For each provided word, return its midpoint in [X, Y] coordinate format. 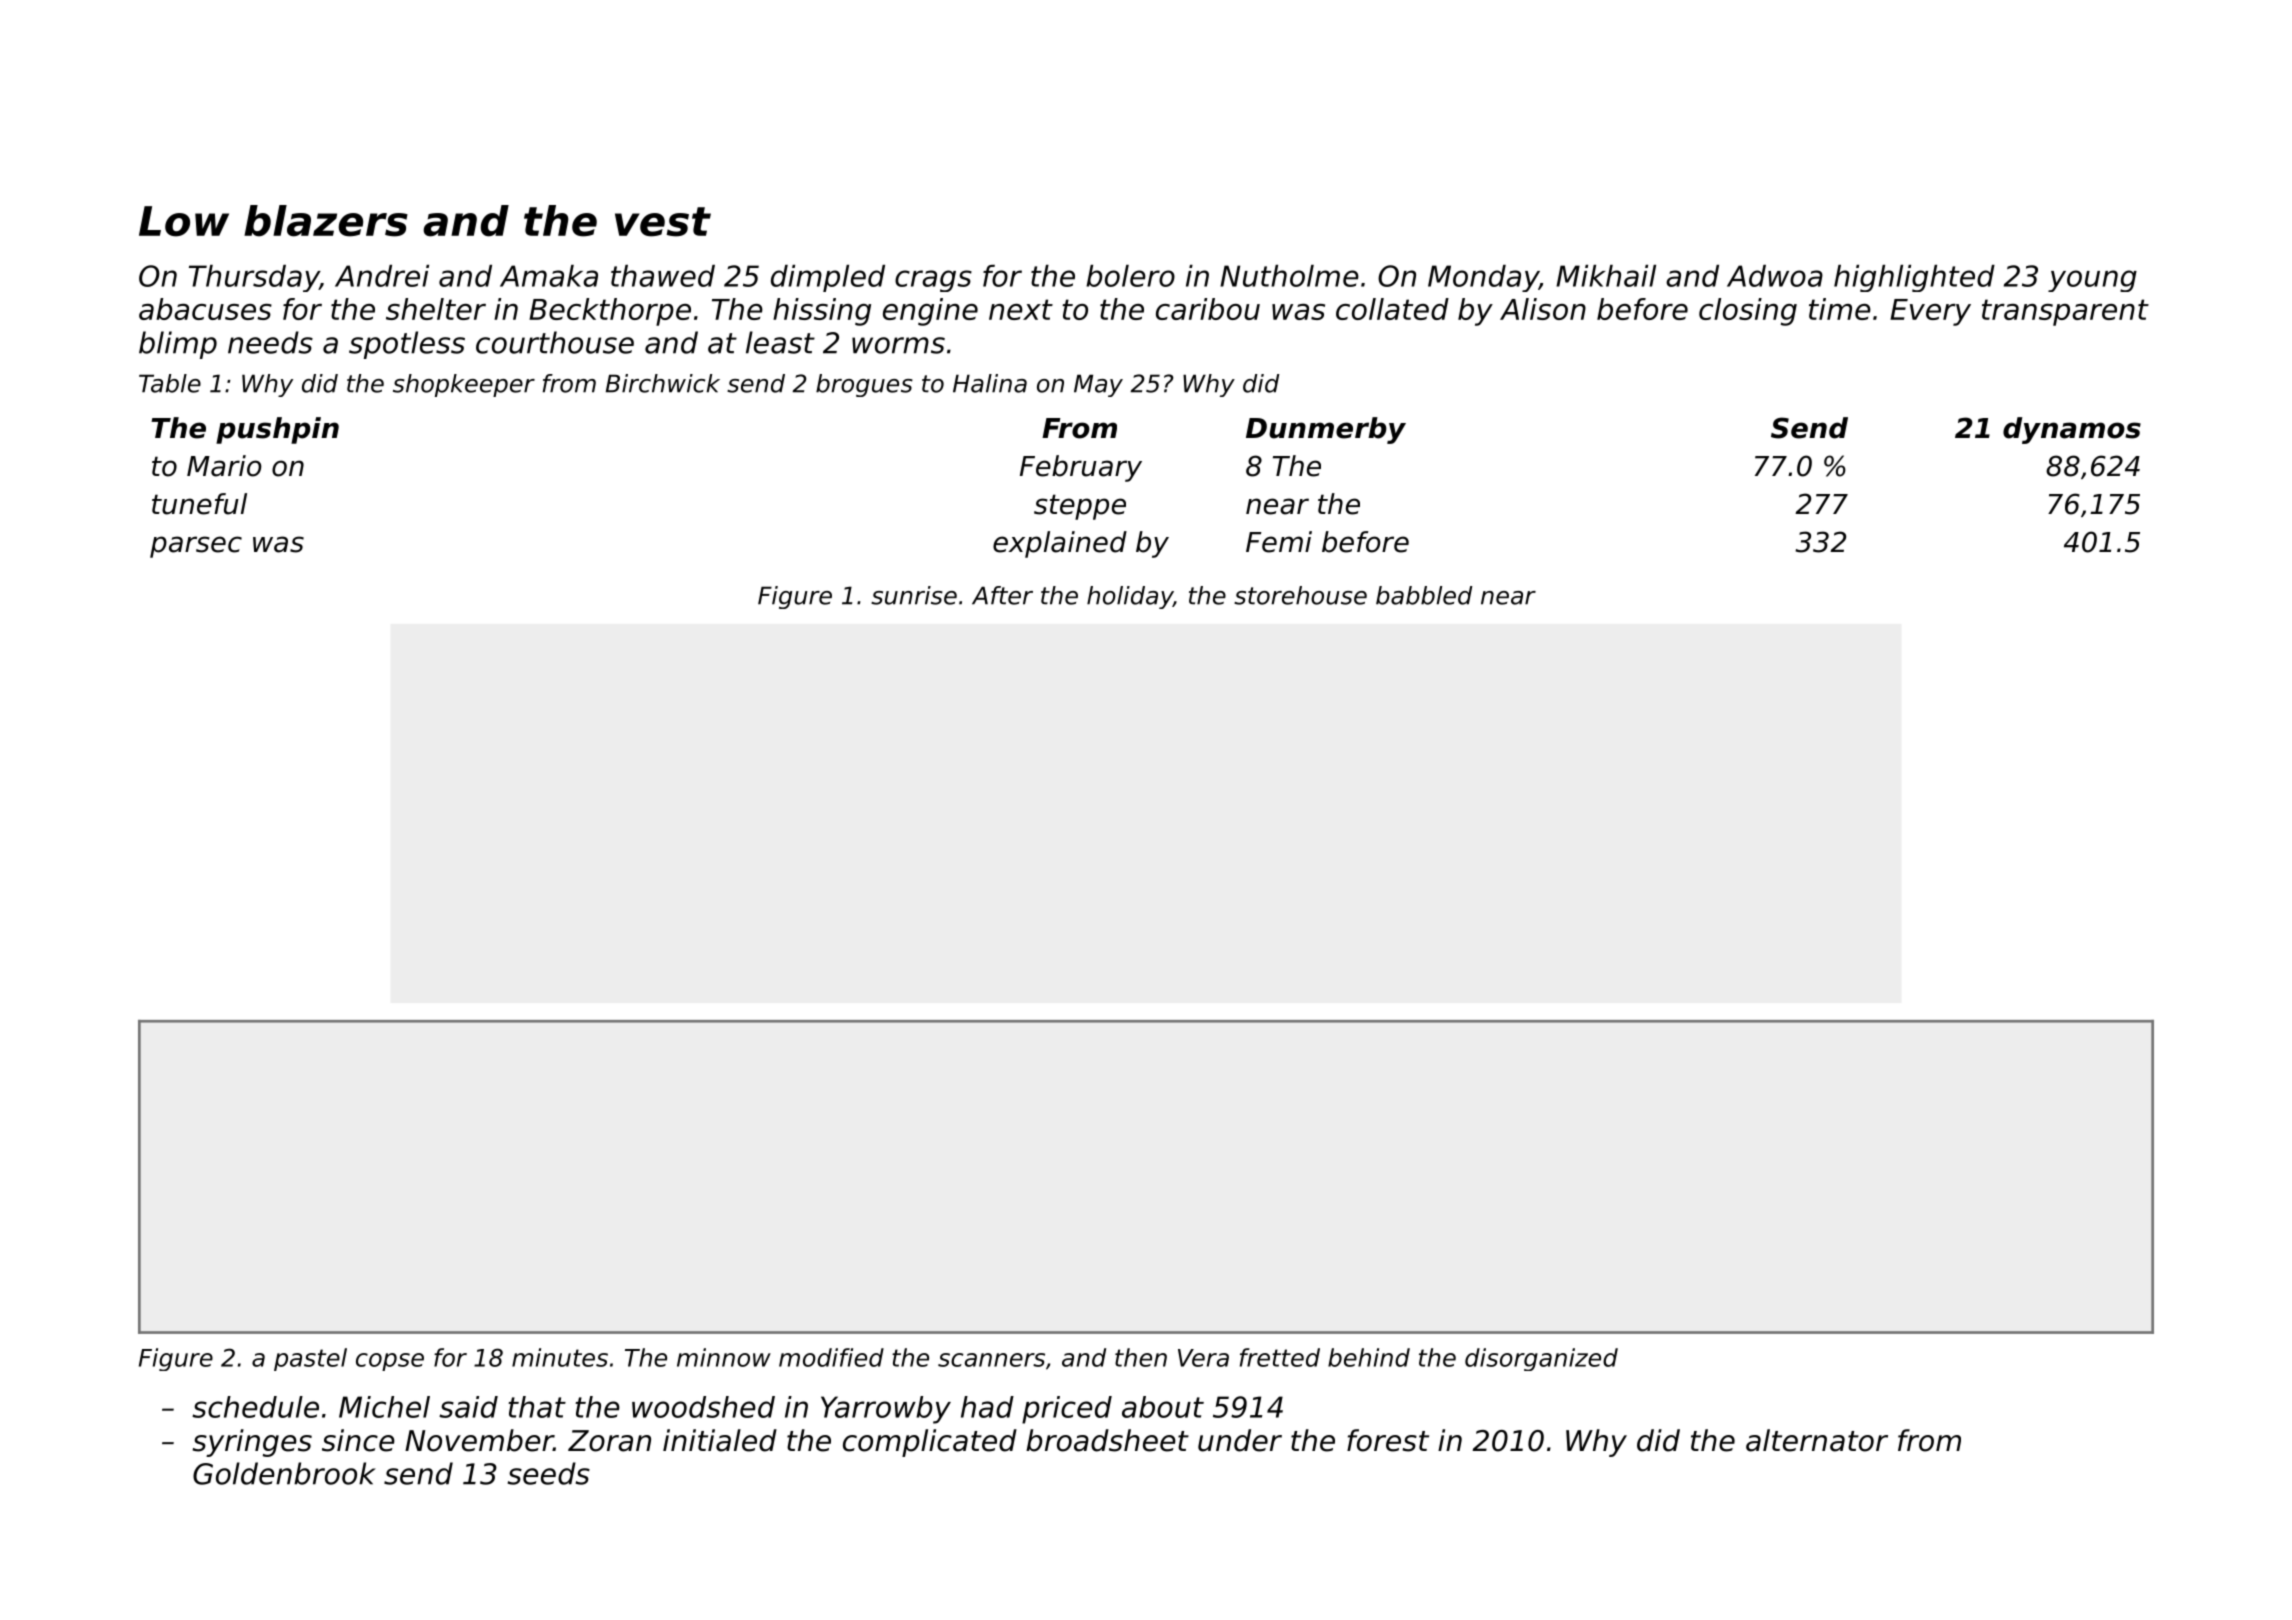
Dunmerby [1326, 430]
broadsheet [1107, 1440]
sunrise [914, 595]
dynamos [2072, 430]
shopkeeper [464, 385]
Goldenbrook [284, 1473]
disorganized [1541, 1359]
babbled [1424, 595]
